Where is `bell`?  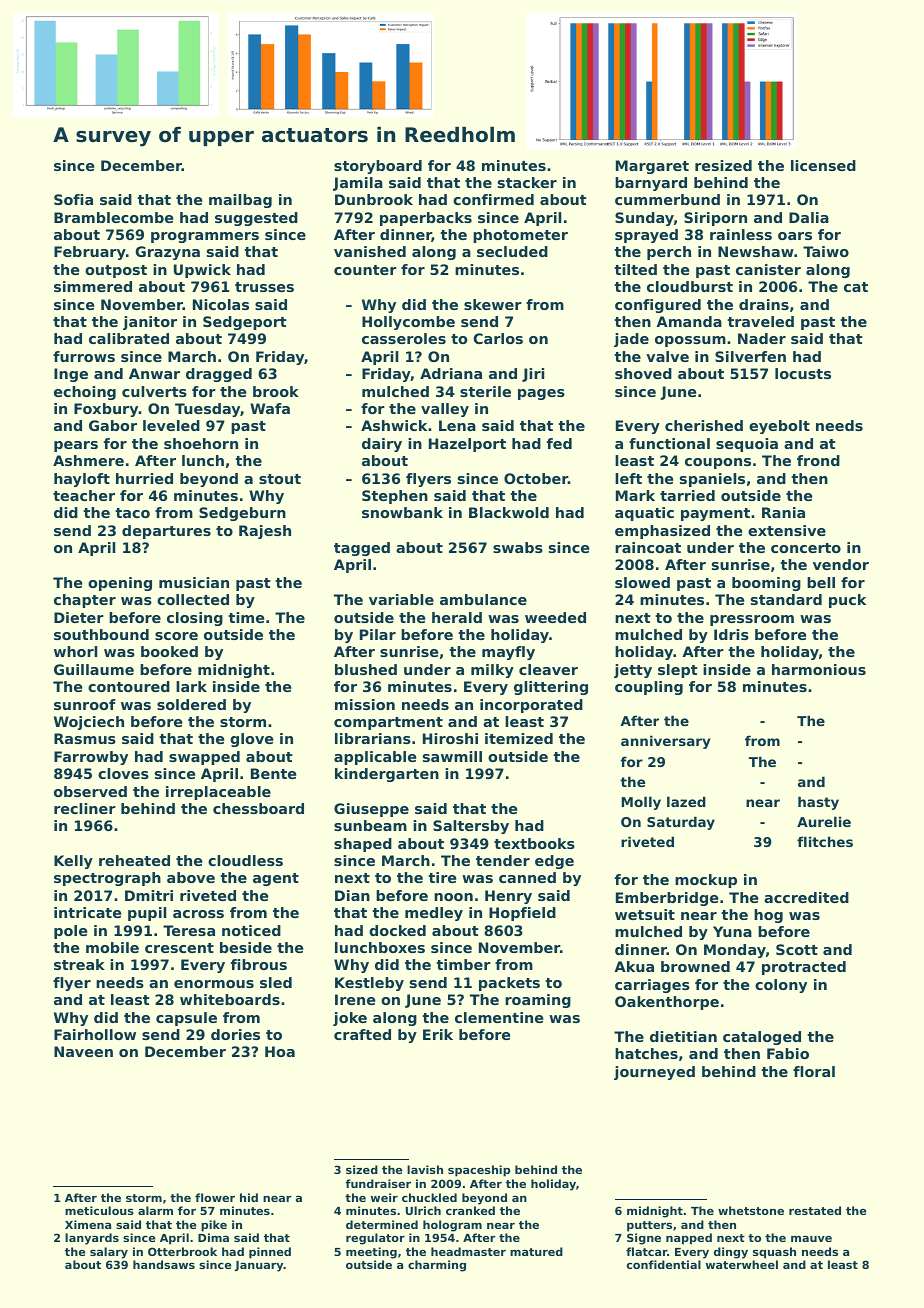 bell is located at coordinates (821, 582).
